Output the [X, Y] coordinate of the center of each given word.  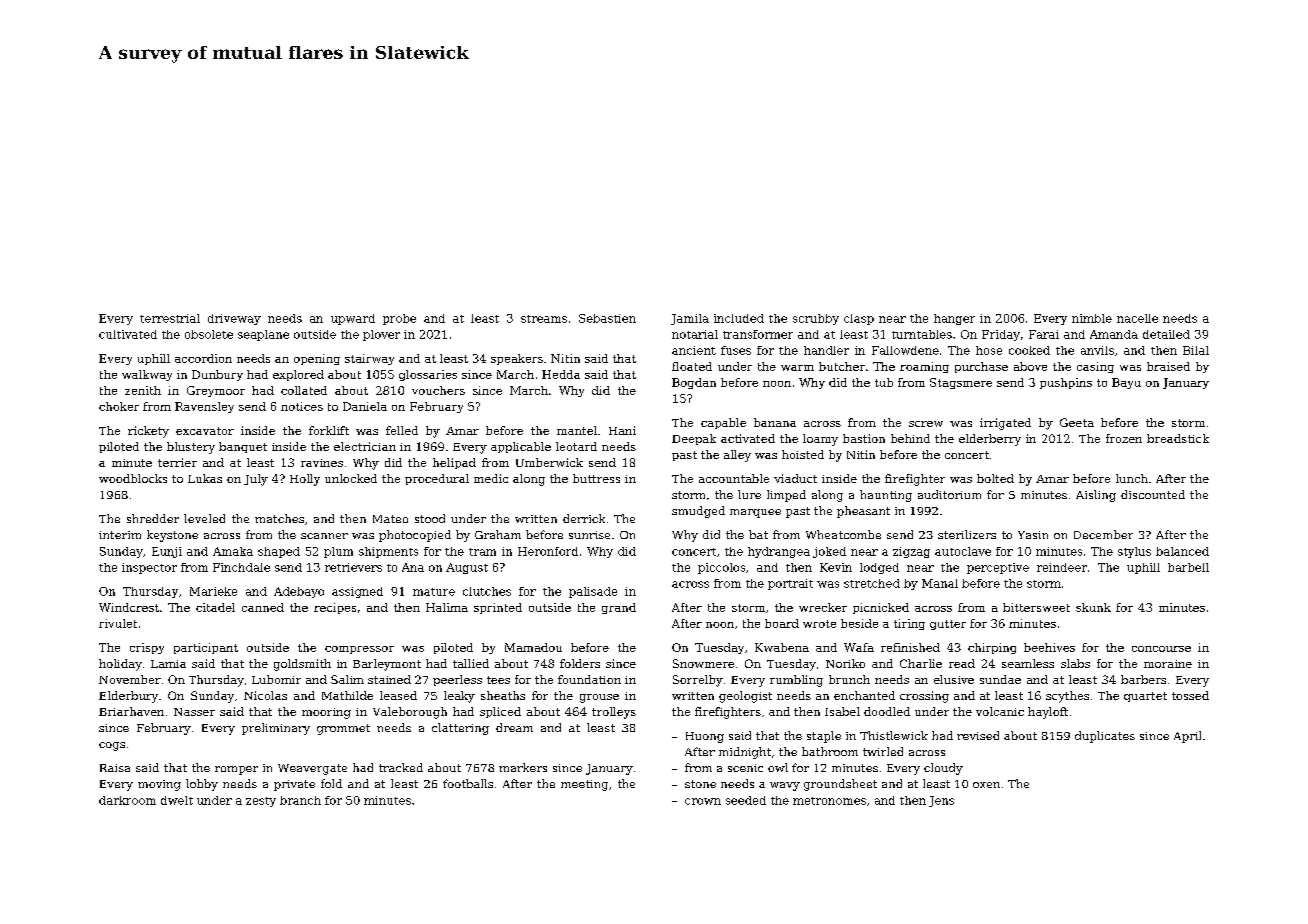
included [739, 318]
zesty [261, 802]
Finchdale [241, 567]
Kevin [836, 567]
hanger [954, 319]
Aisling [1096, 496]
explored [298, 375]
